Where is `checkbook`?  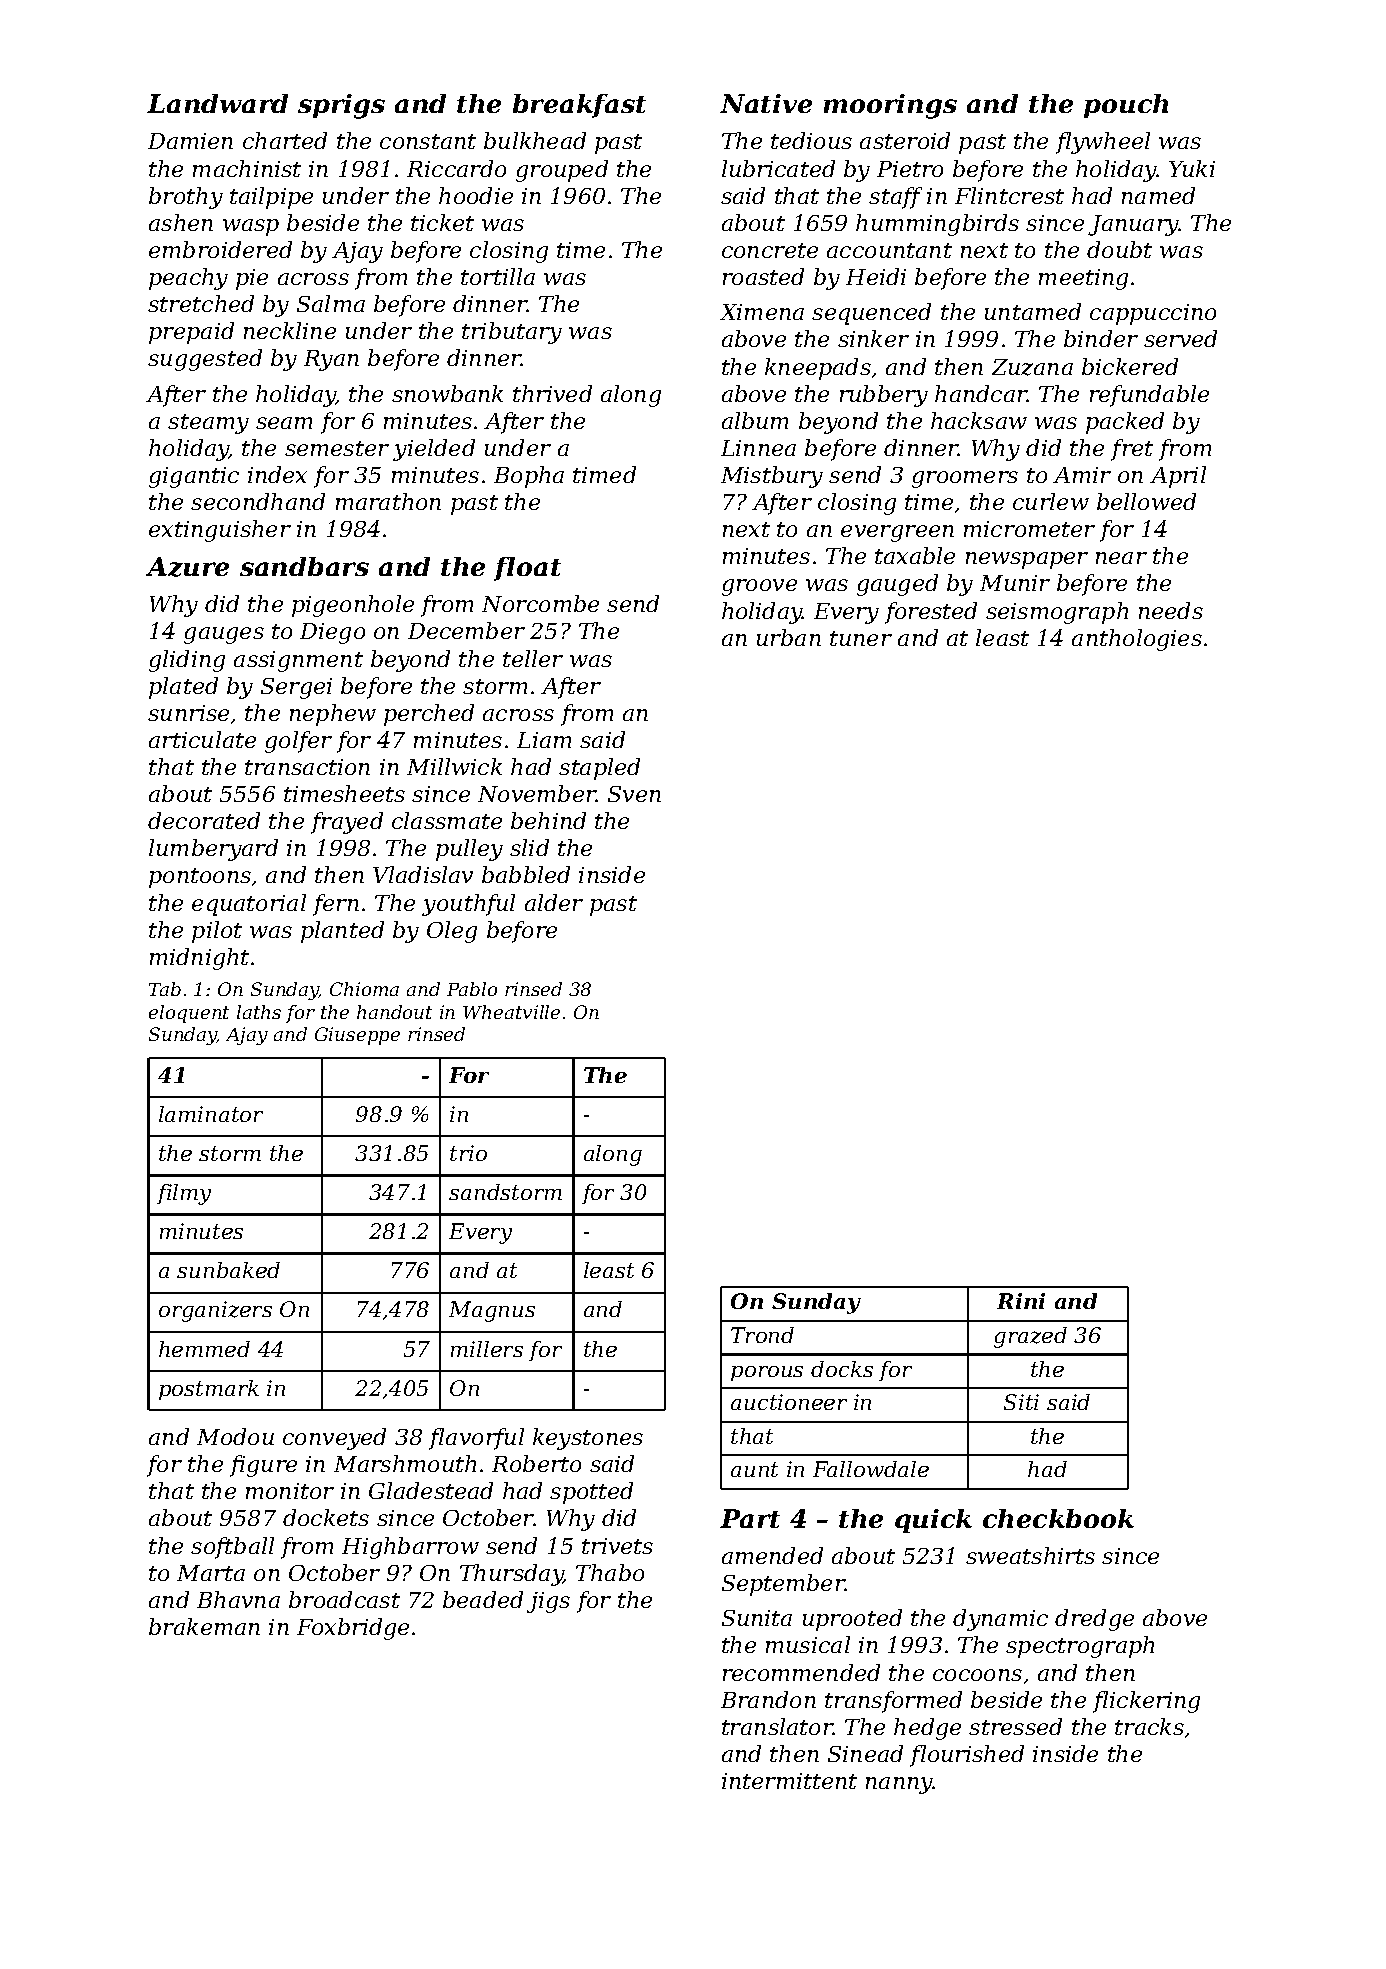
checkbook is located at coordinates (1058, 1518).
